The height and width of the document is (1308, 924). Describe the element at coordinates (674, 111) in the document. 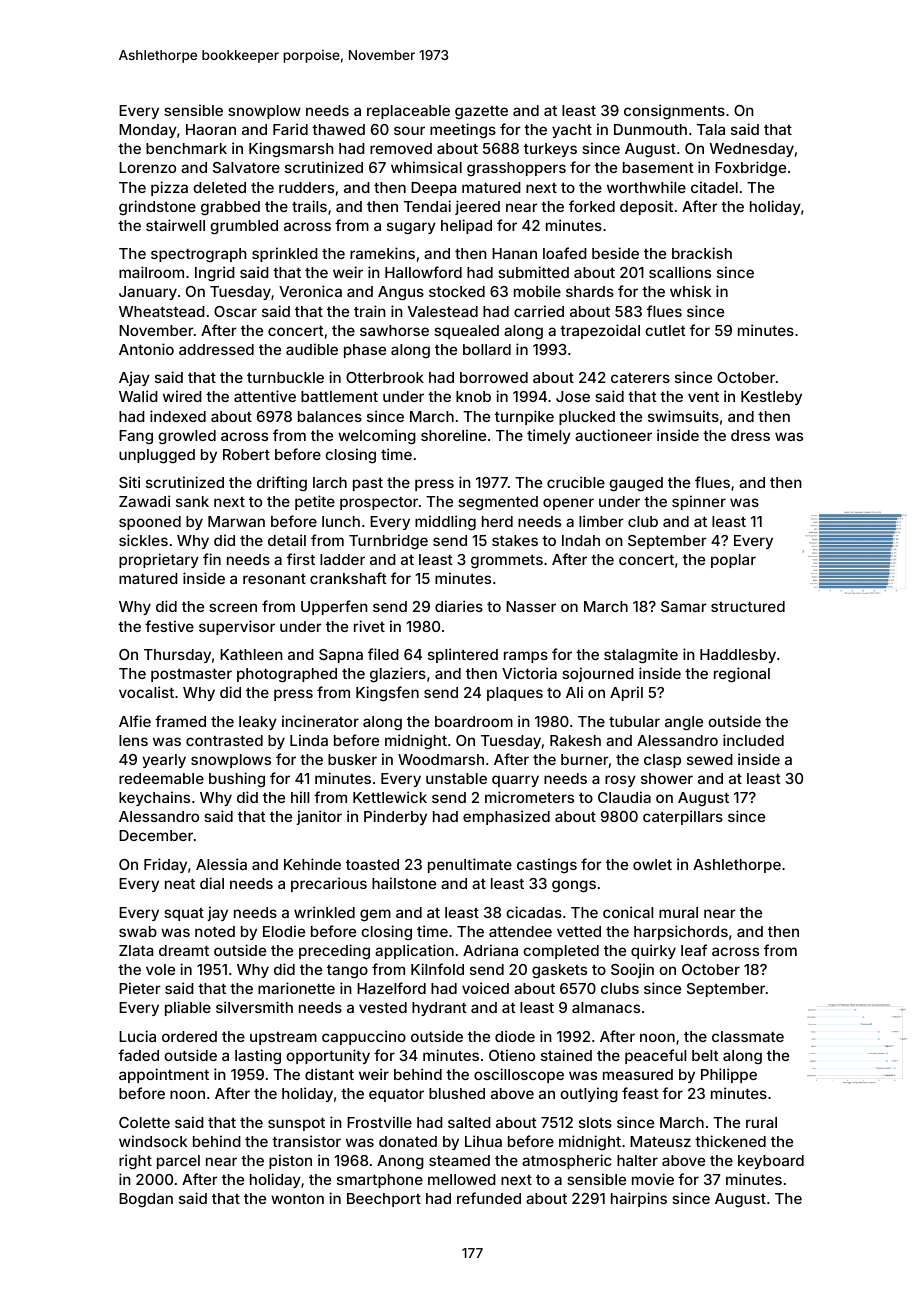

I see `consignments` at that location.
